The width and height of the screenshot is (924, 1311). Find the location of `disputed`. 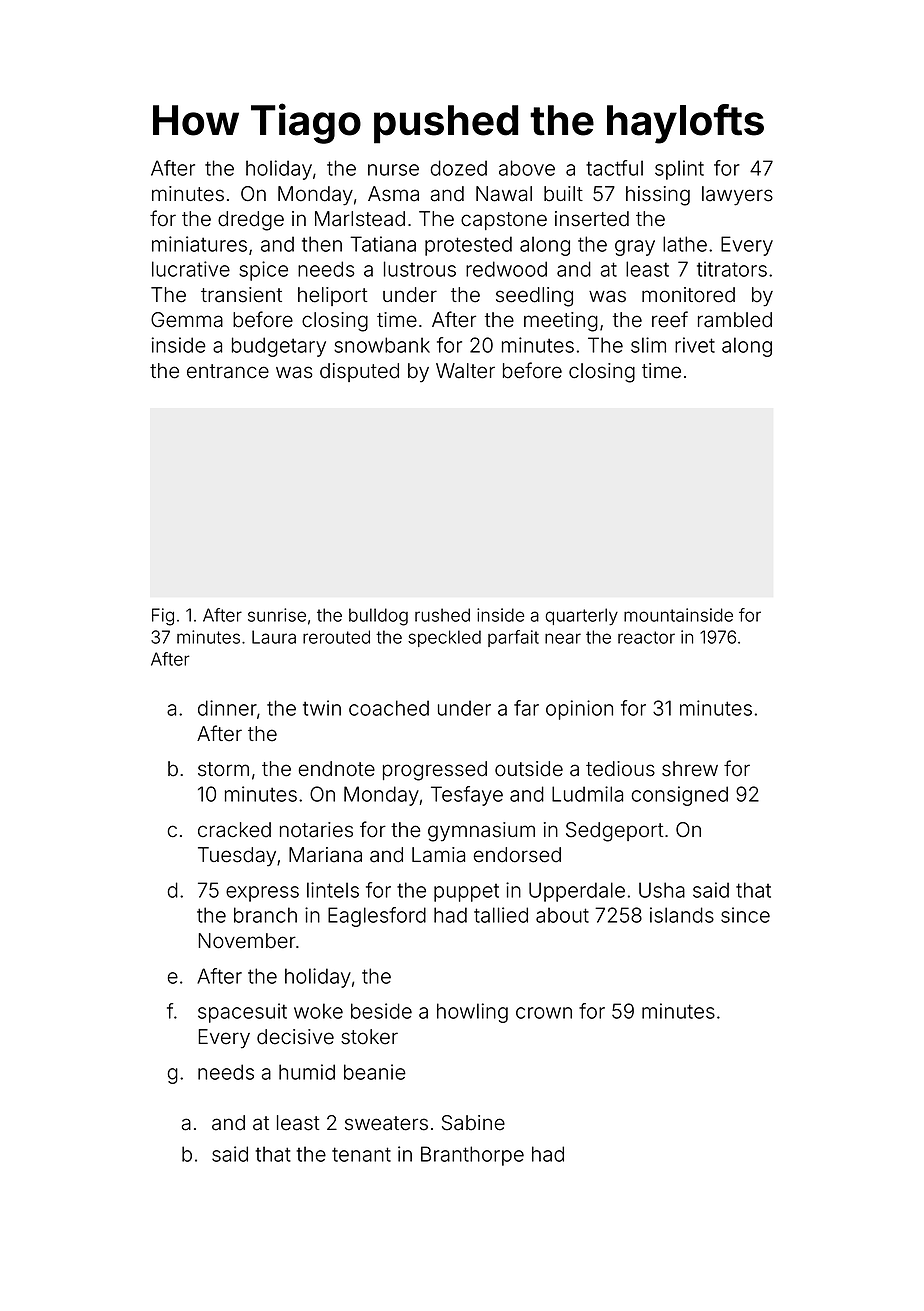

disputed is located at coordinates (359, 372).
